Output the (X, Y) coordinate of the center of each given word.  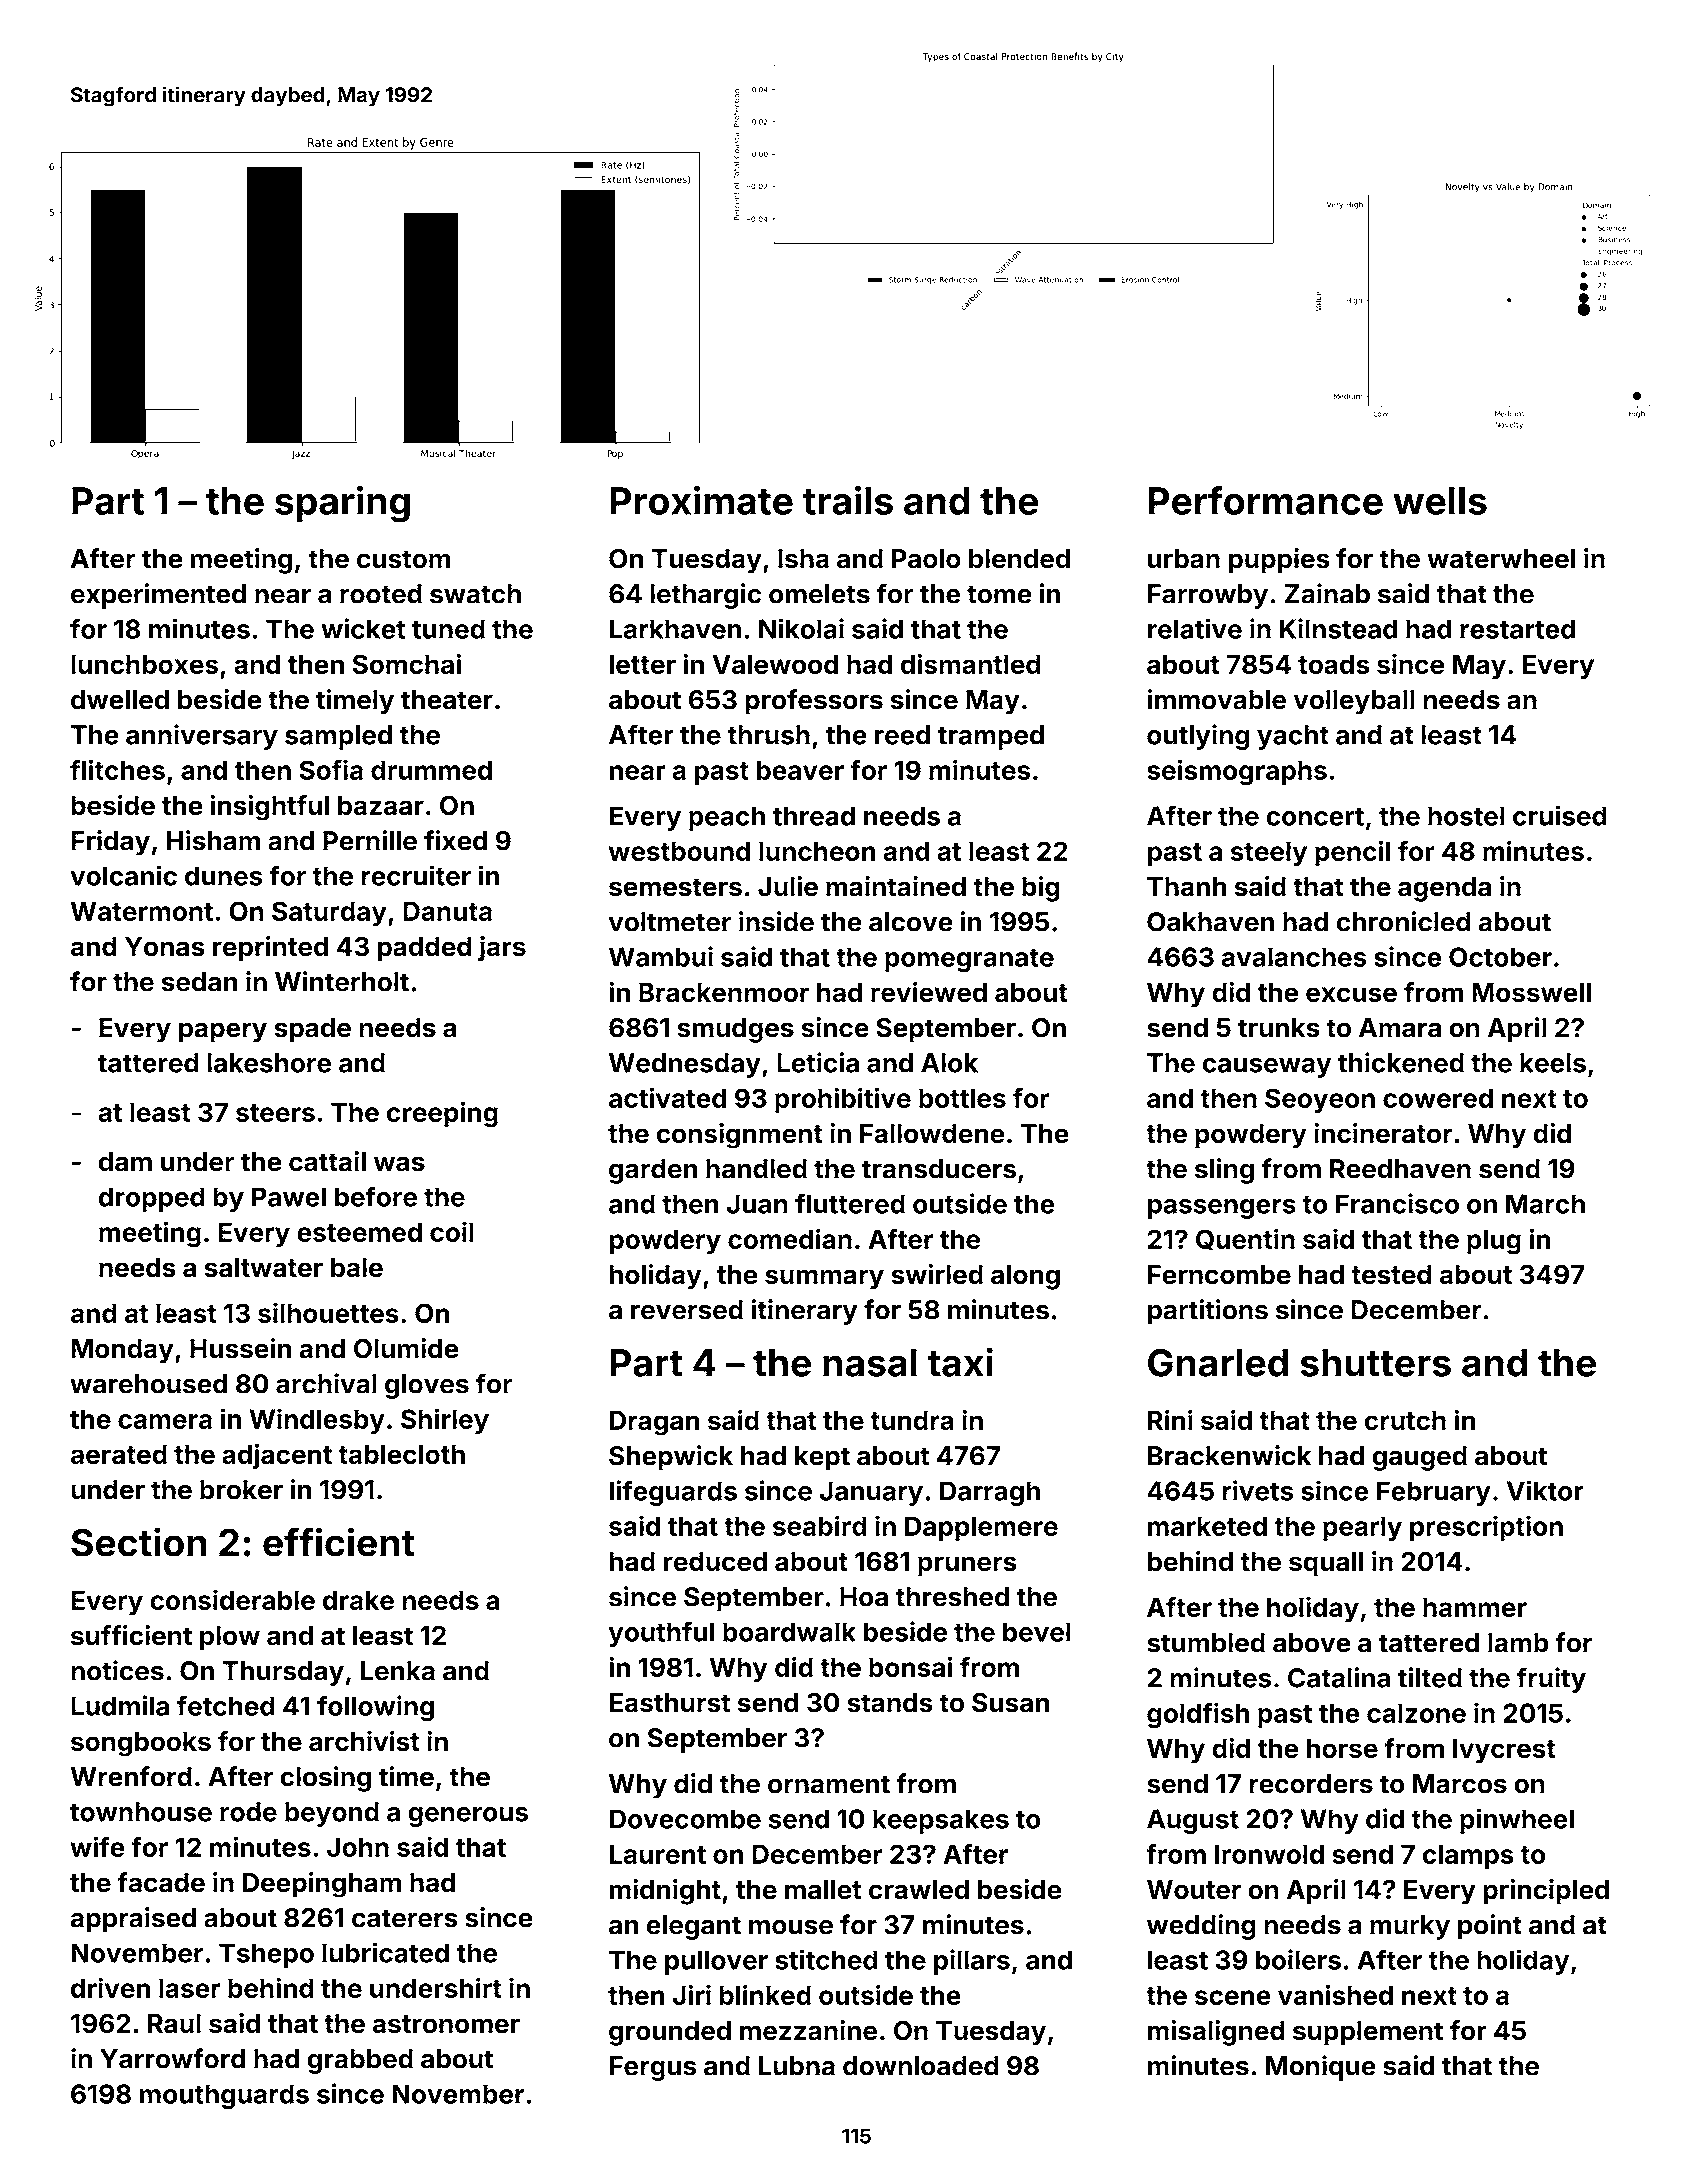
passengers (1222, 1209)
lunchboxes (144, 664)
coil (452, 1231)
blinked (765, 1994)
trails (848, 500)
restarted (1517, 629)
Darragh (990, 1493)
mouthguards (224, 2097)
